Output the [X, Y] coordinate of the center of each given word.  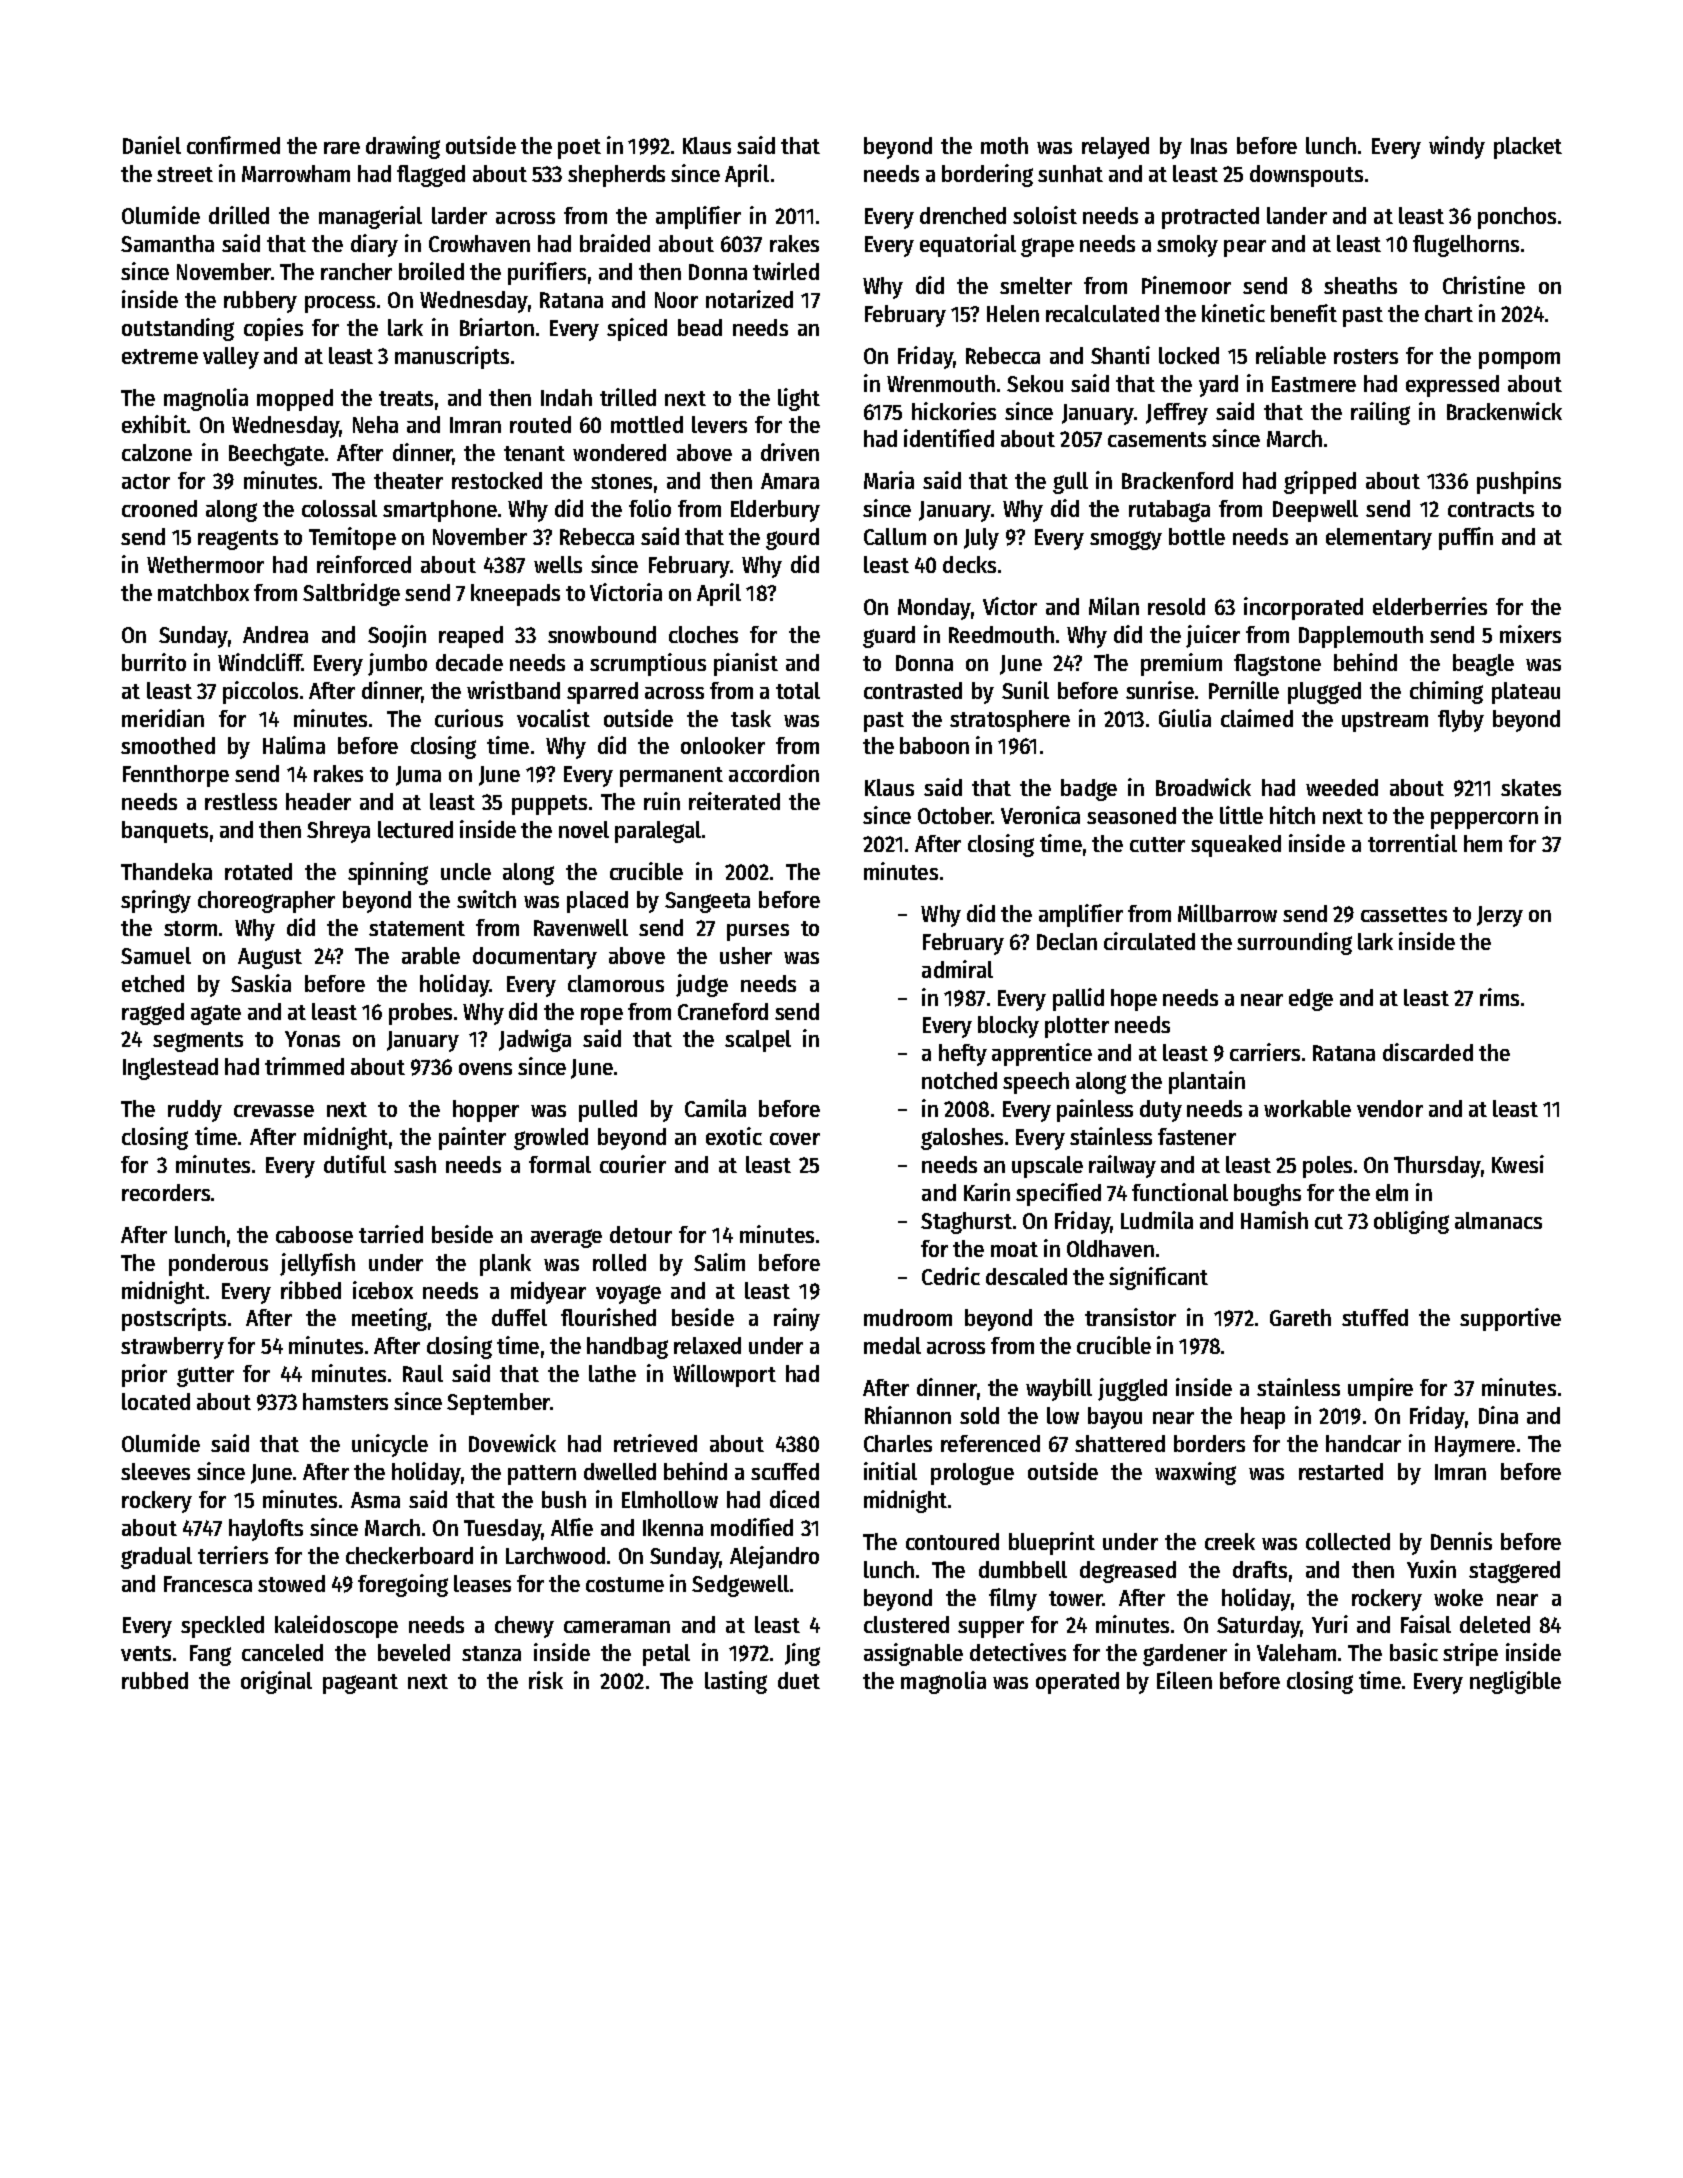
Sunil [1025, 690]
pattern [542, 1475]
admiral [957, 969]
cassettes [1404, 914]
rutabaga [1169, 511]
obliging [1411, 1222]
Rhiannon [908, 1415]
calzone [157, 452]
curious [469, 718]
